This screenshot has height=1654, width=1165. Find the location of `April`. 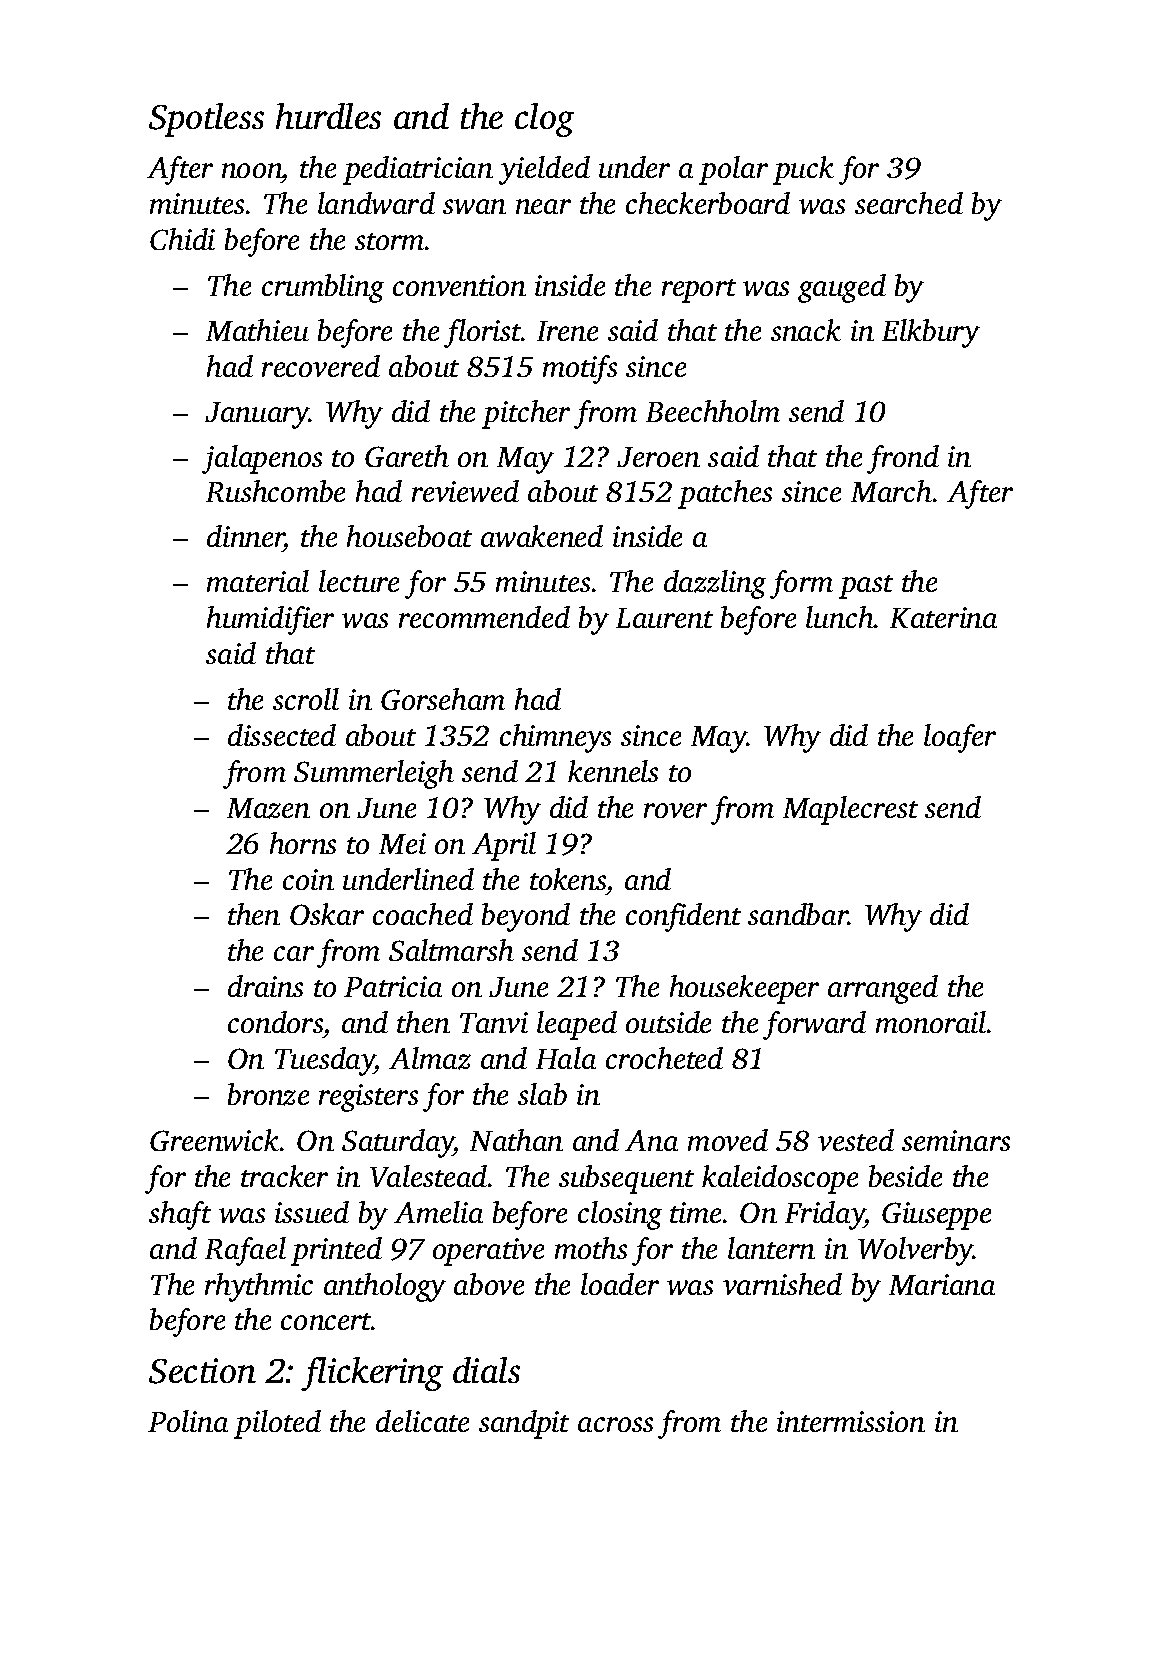

April is located at coordinates (504, 846).
